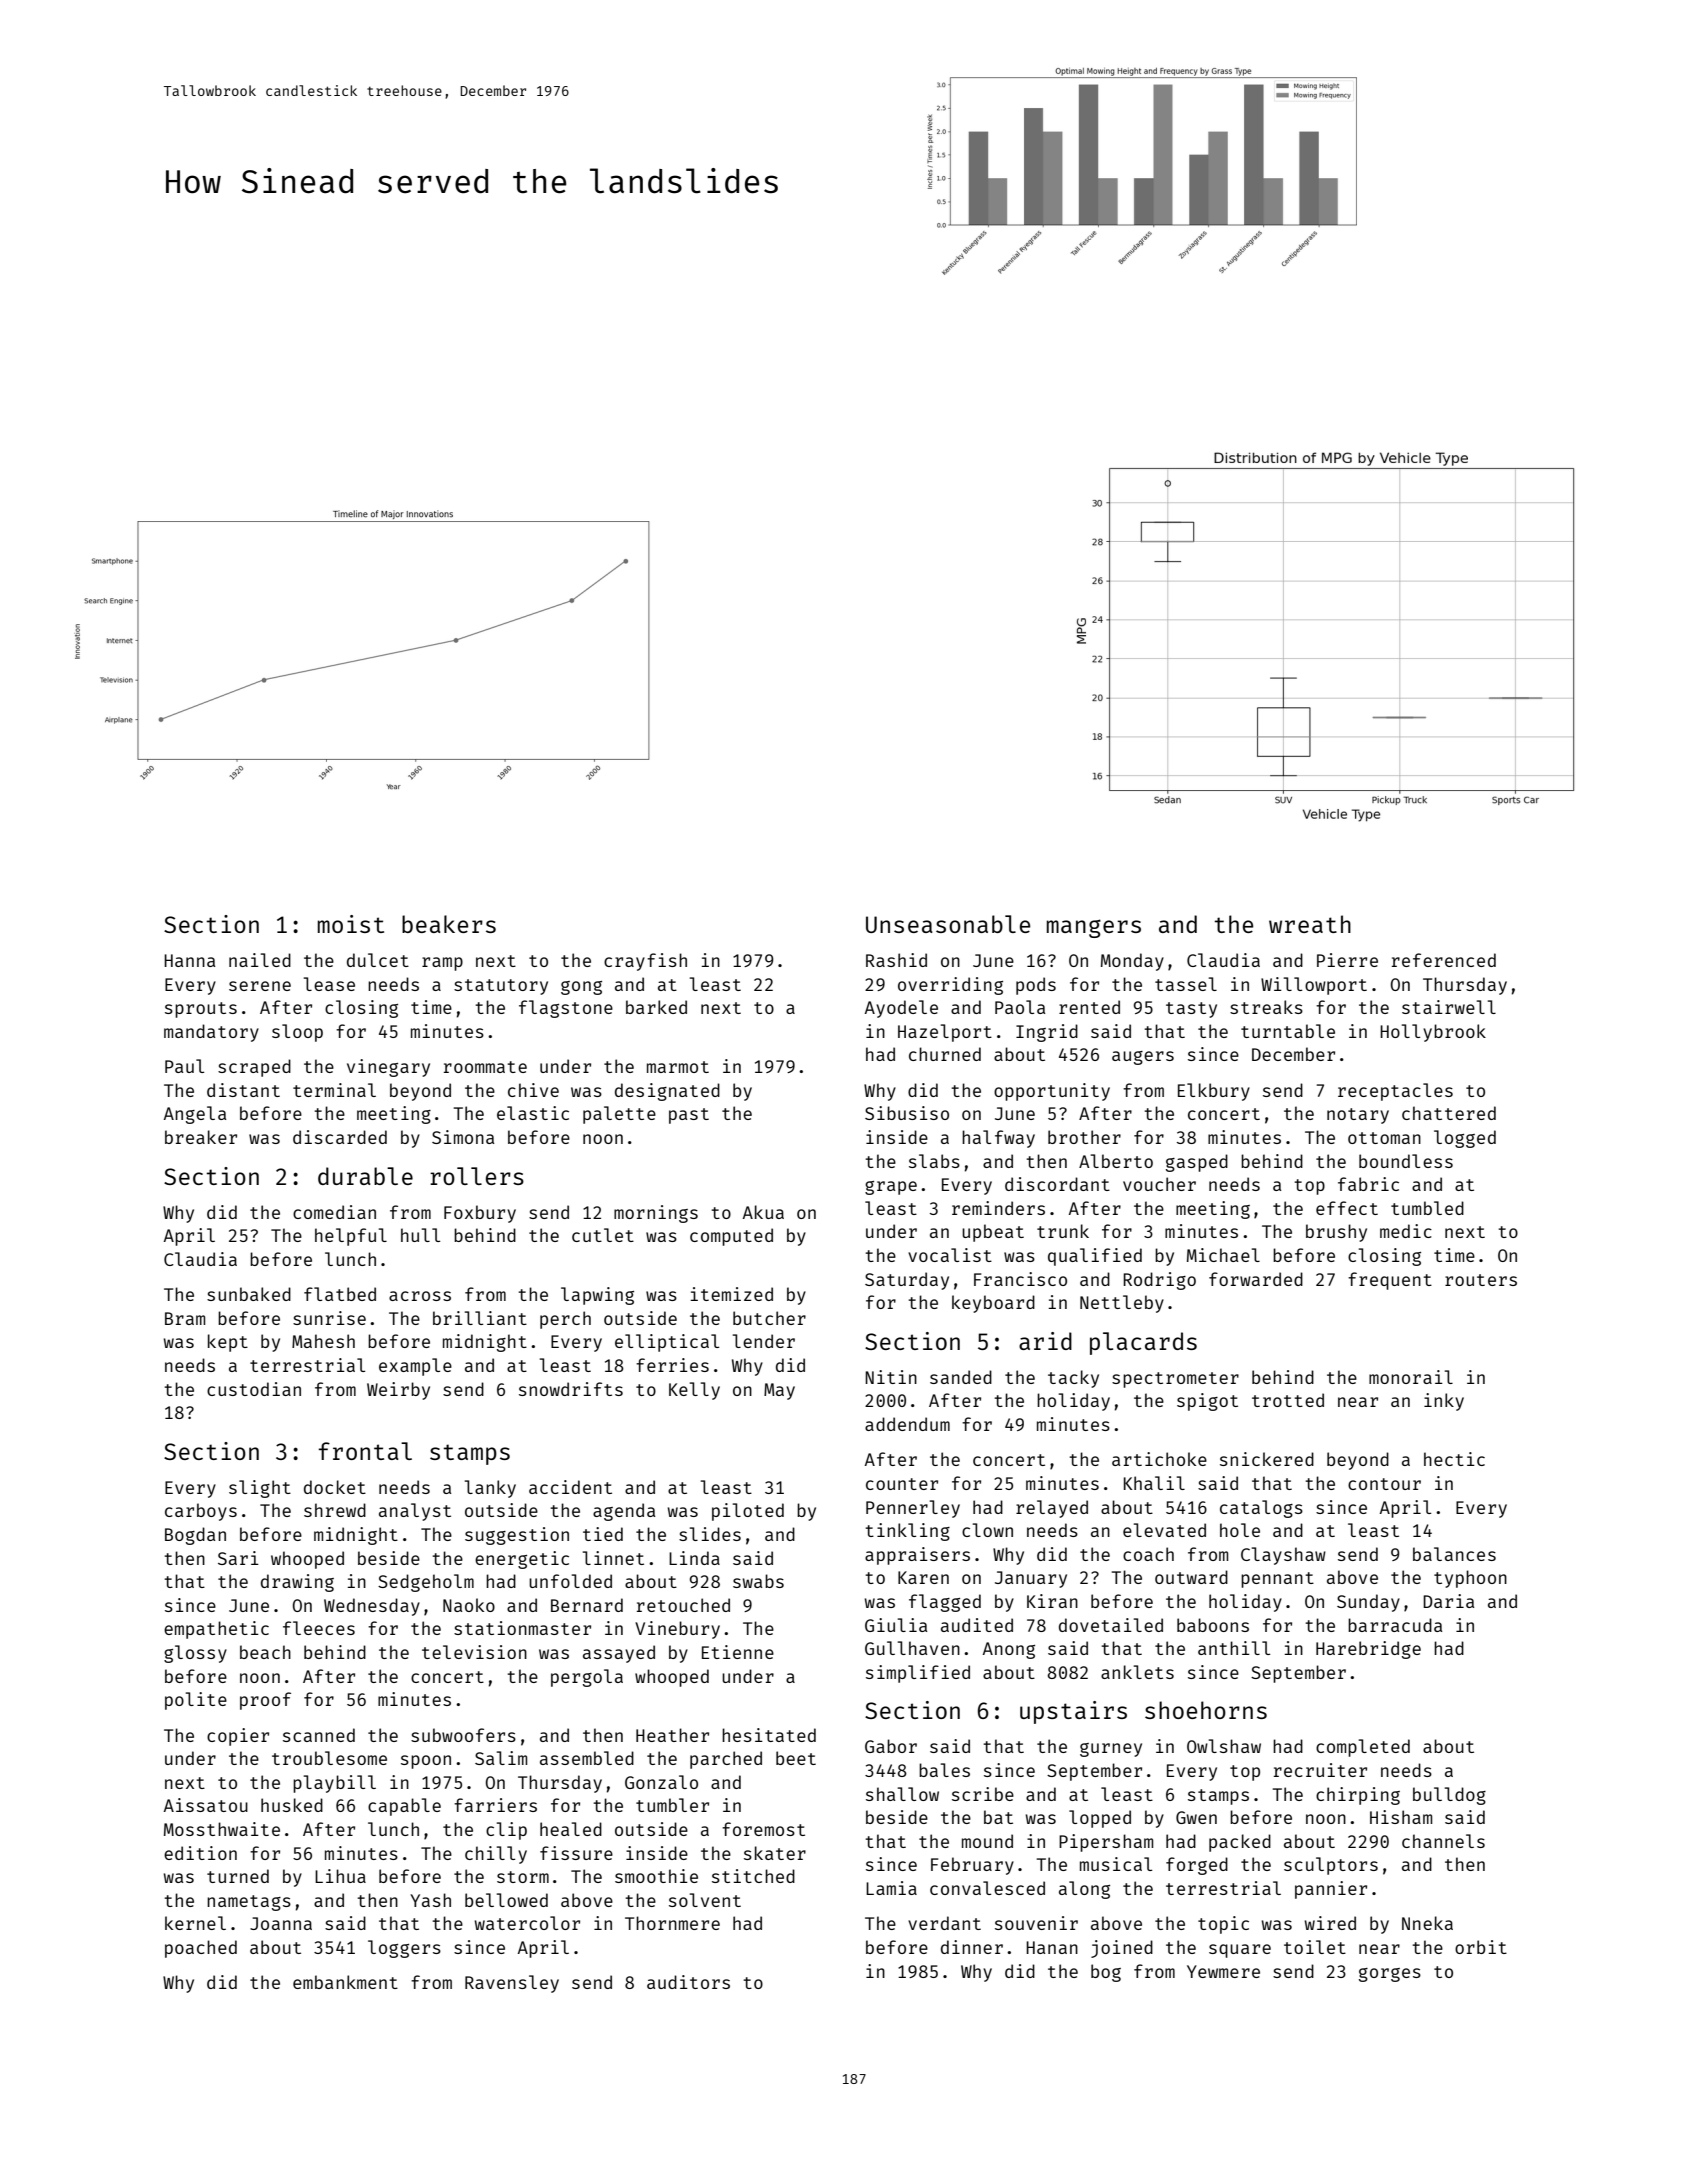  I want to click on Simona, so click(463, 1137).
